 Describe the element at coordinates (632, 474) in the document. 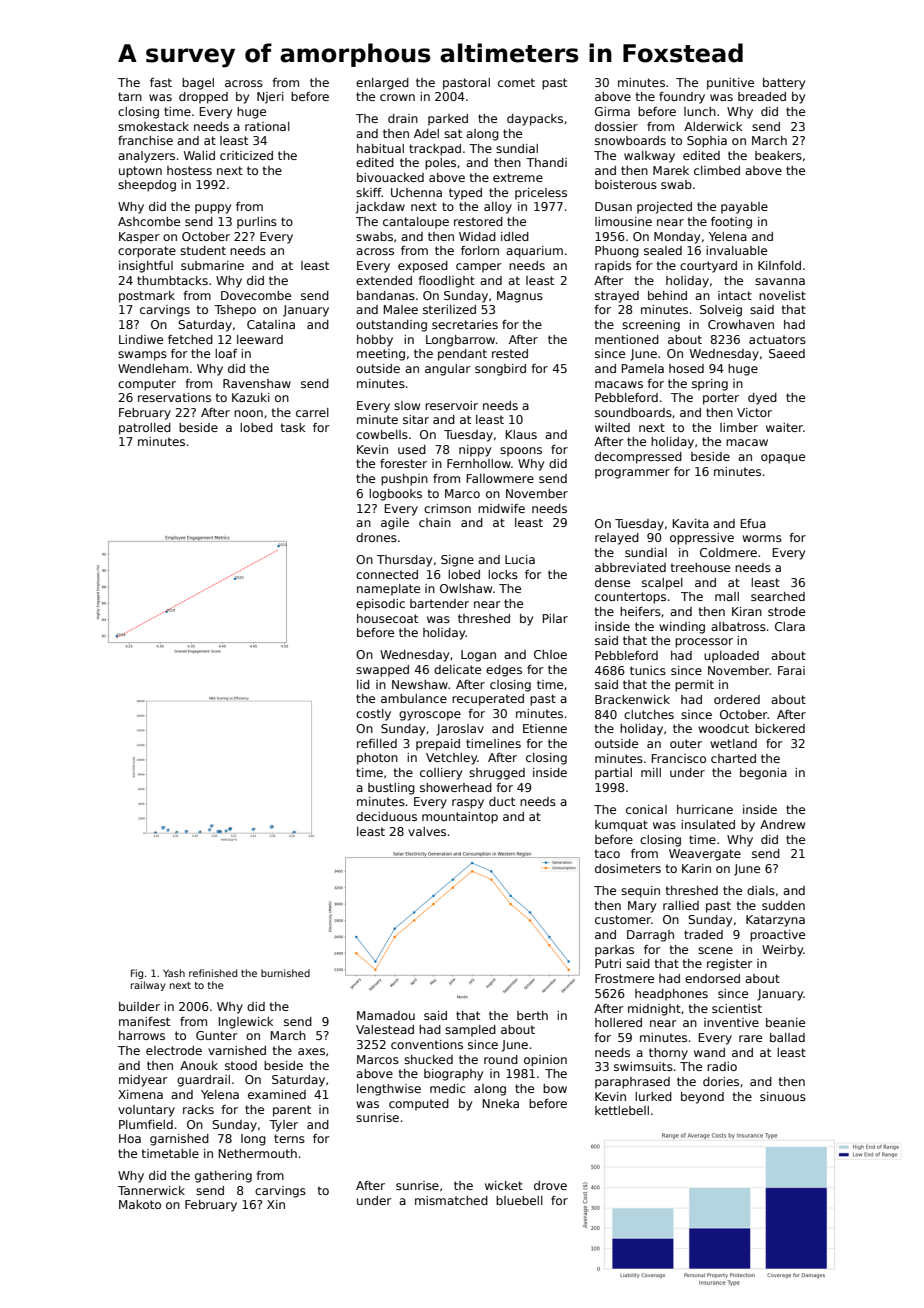

I see `programmer` at that location.
